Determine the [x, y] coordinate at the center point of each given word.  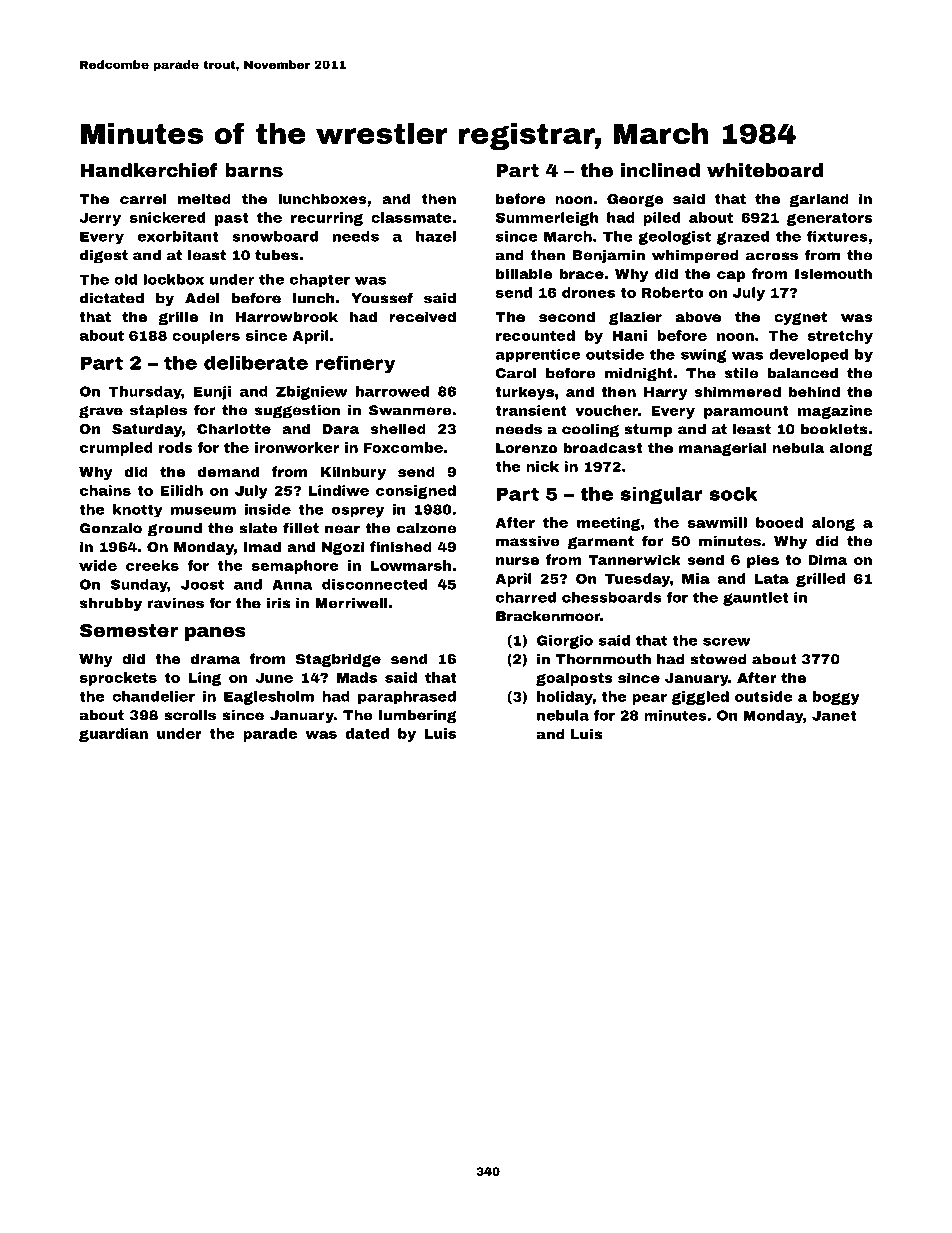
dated [367, 733]
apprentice [537, 355]
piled [661, 219]
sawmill [717, 522]
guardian [113, 735]
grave [101, 412]
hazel [436, 236]
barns [254, 170]
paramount [746, 412]
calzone [426, 528]
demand [228, 471]
